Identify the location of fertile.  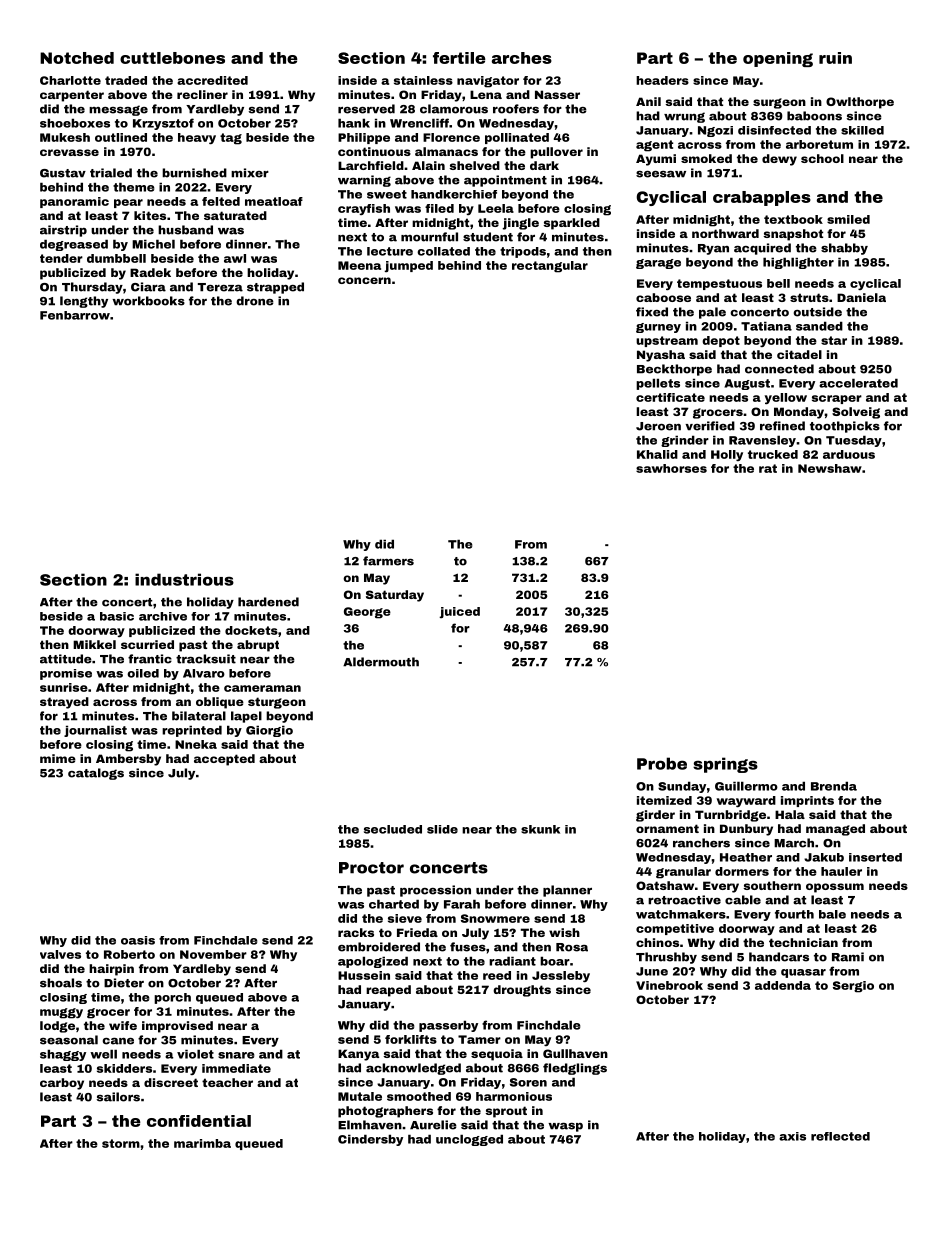
(459, 58).
